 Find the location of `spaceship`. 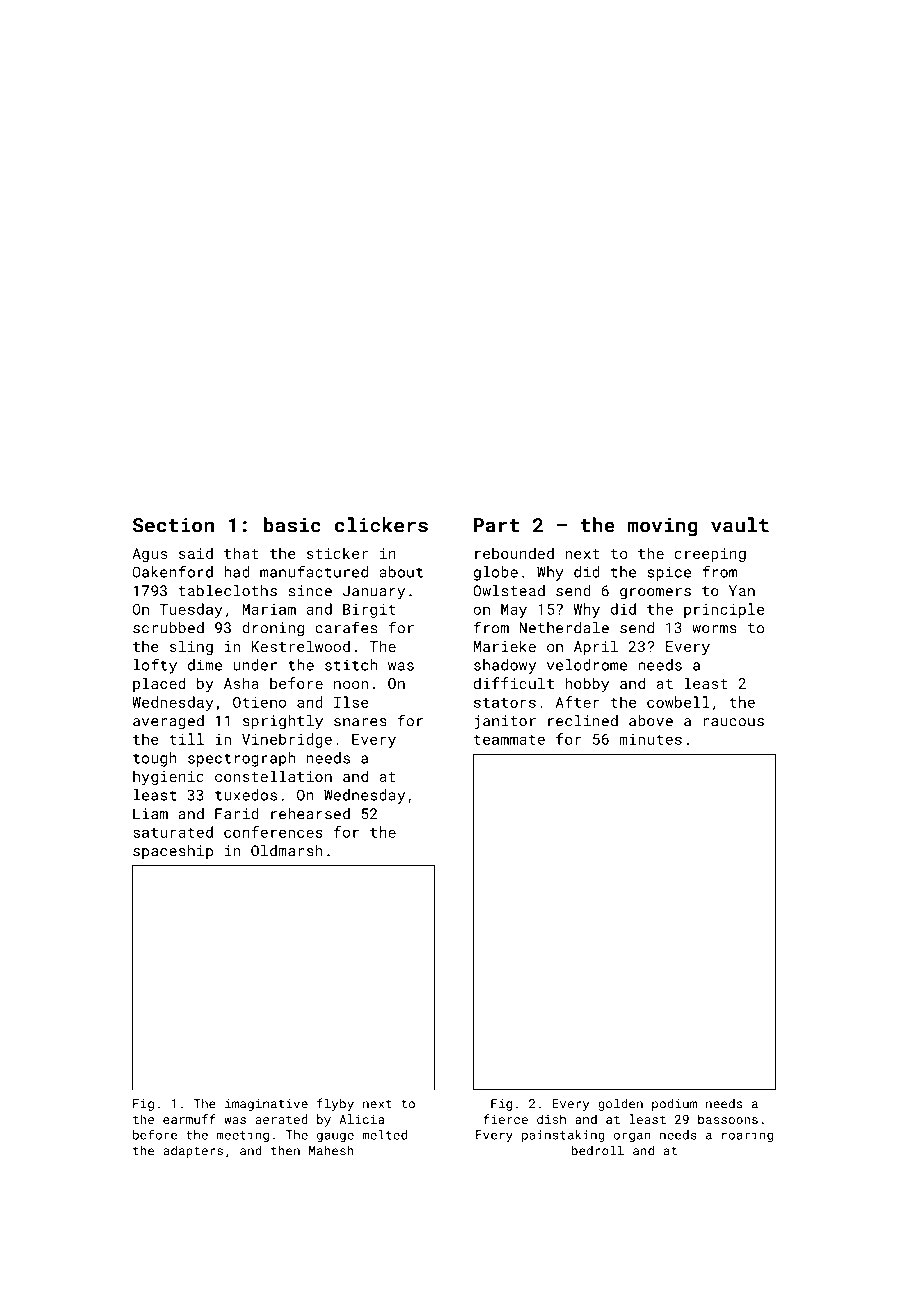

spaceship is located at coordinates (173, 852).
